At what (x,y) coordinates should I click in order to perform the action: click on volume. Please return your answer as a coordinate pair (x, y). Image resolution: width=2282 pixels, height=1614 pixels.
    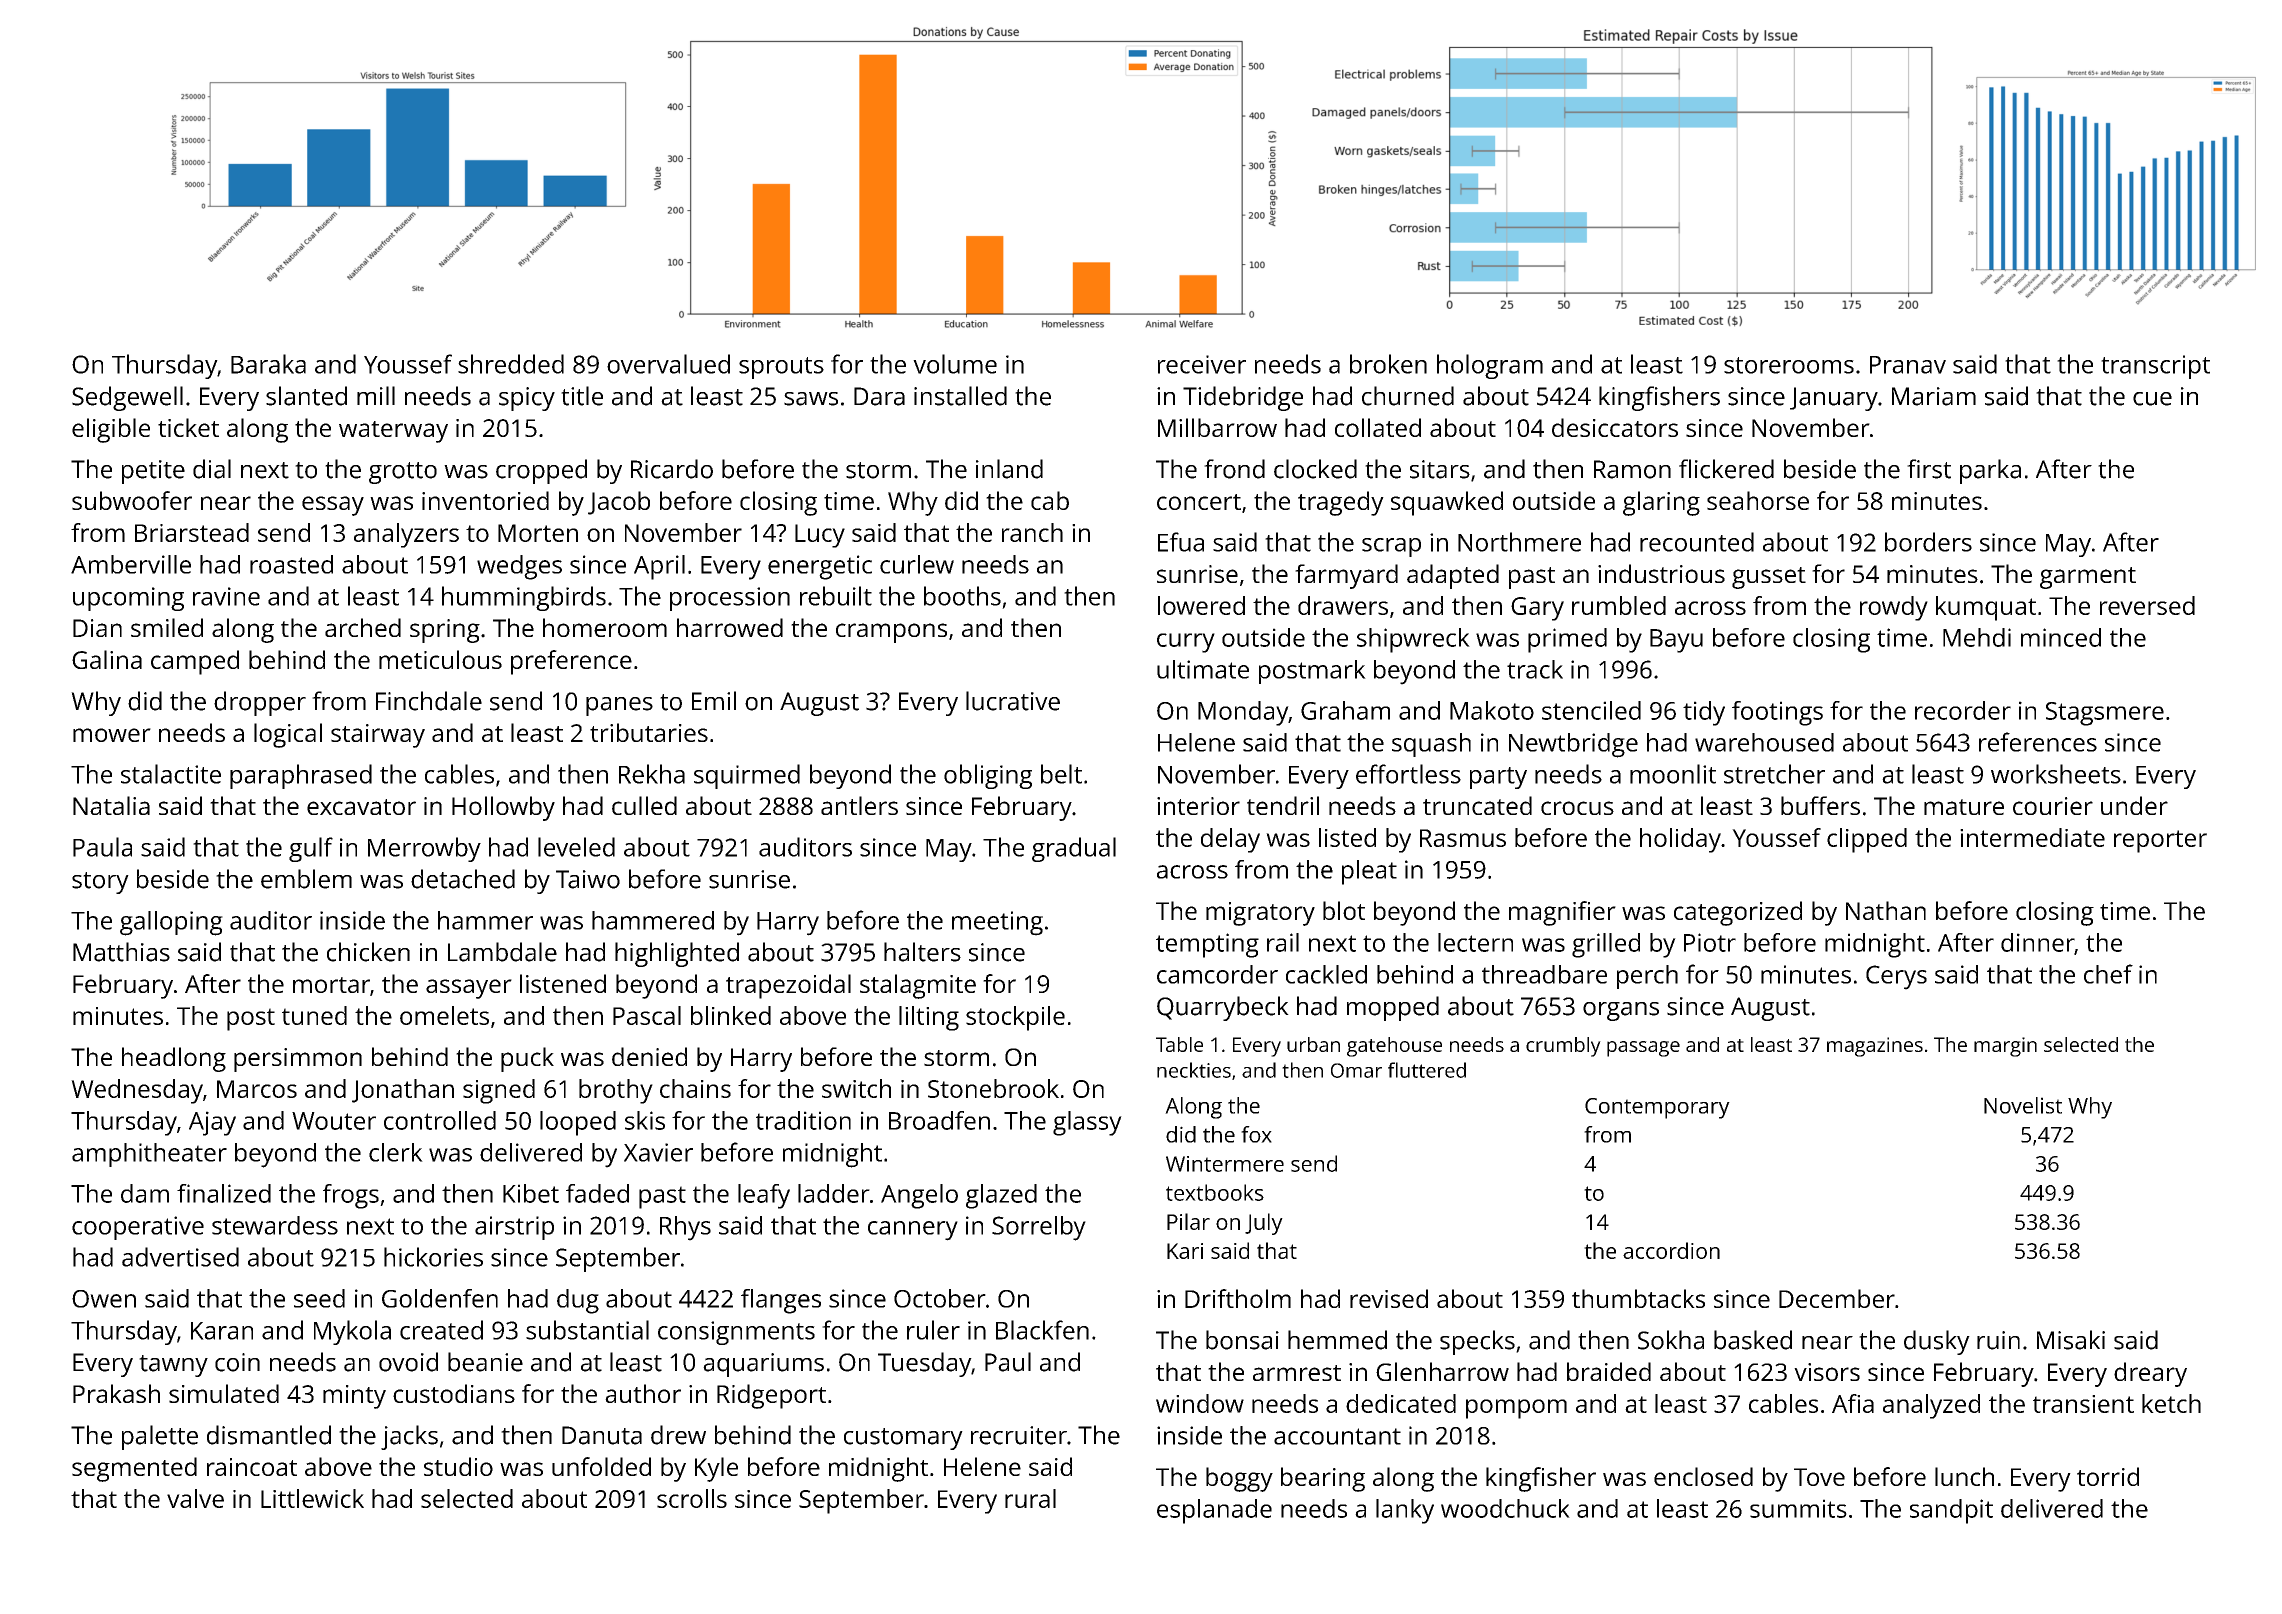
    Looking at the image, I should click on (955, 364).
